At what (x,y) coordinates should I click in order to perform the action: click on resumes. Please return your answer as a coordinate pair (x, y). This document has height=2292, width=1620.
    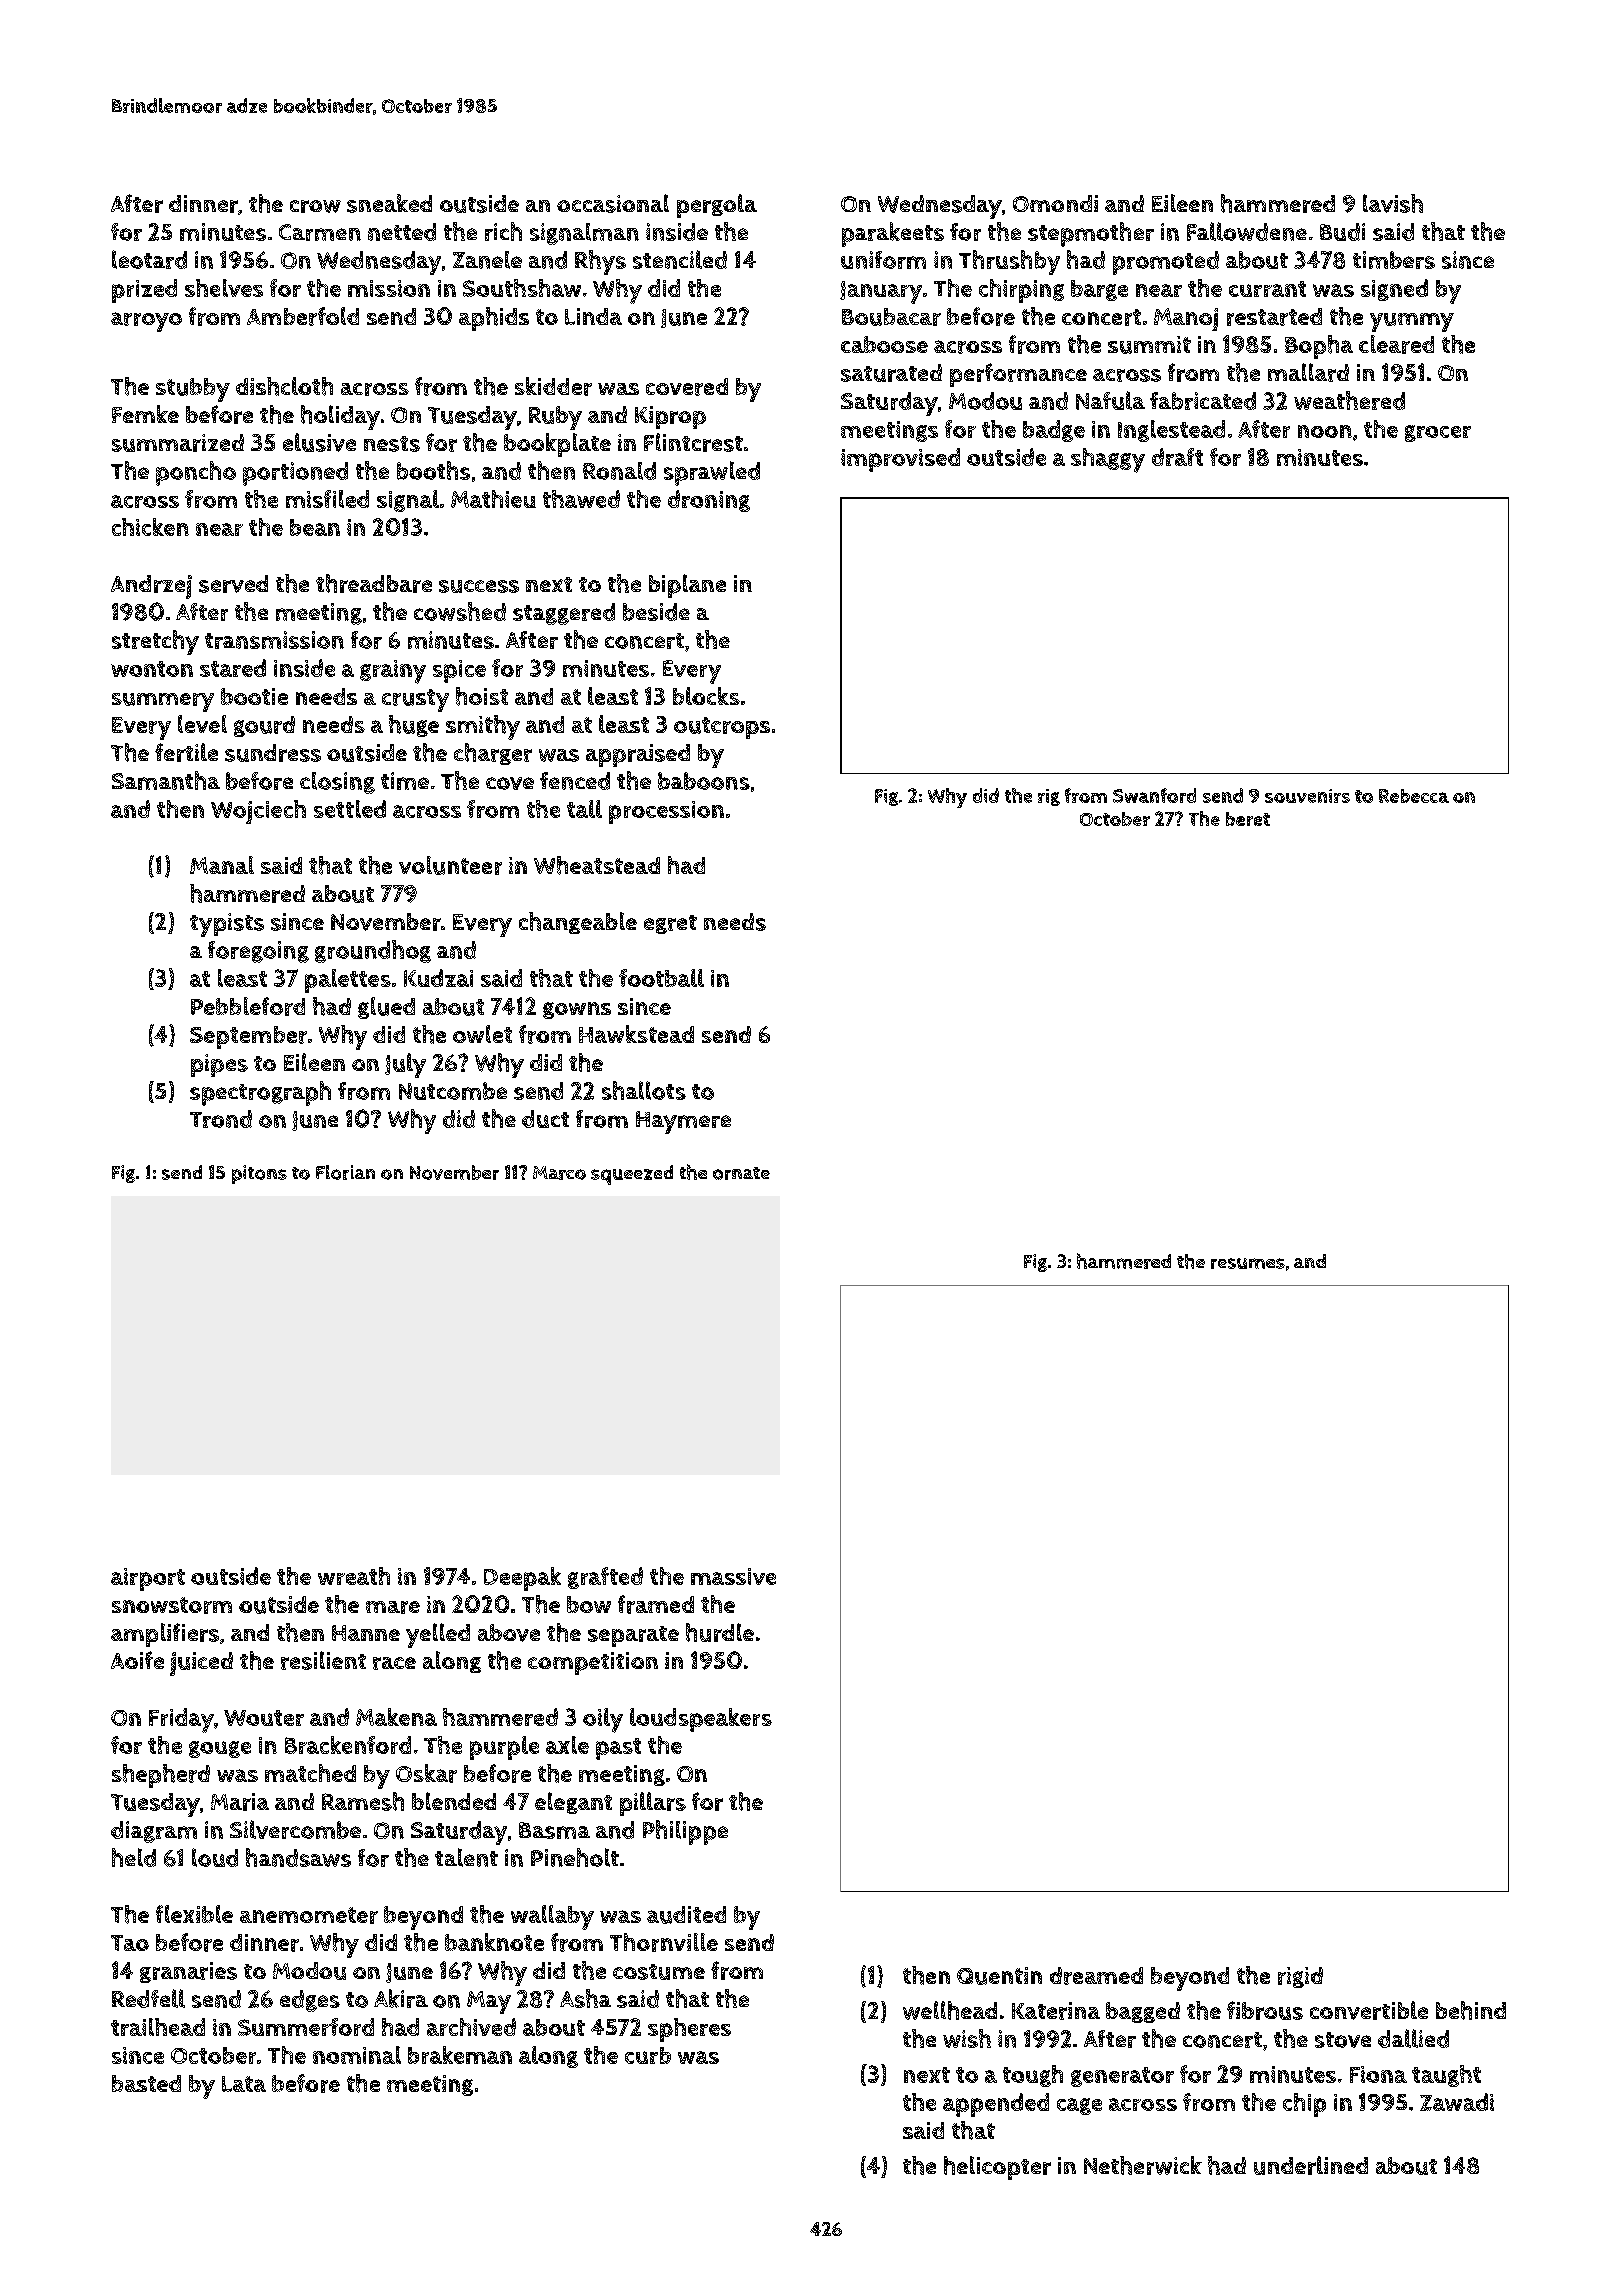
    Looking at the image, I should click on (1248, 1263).
